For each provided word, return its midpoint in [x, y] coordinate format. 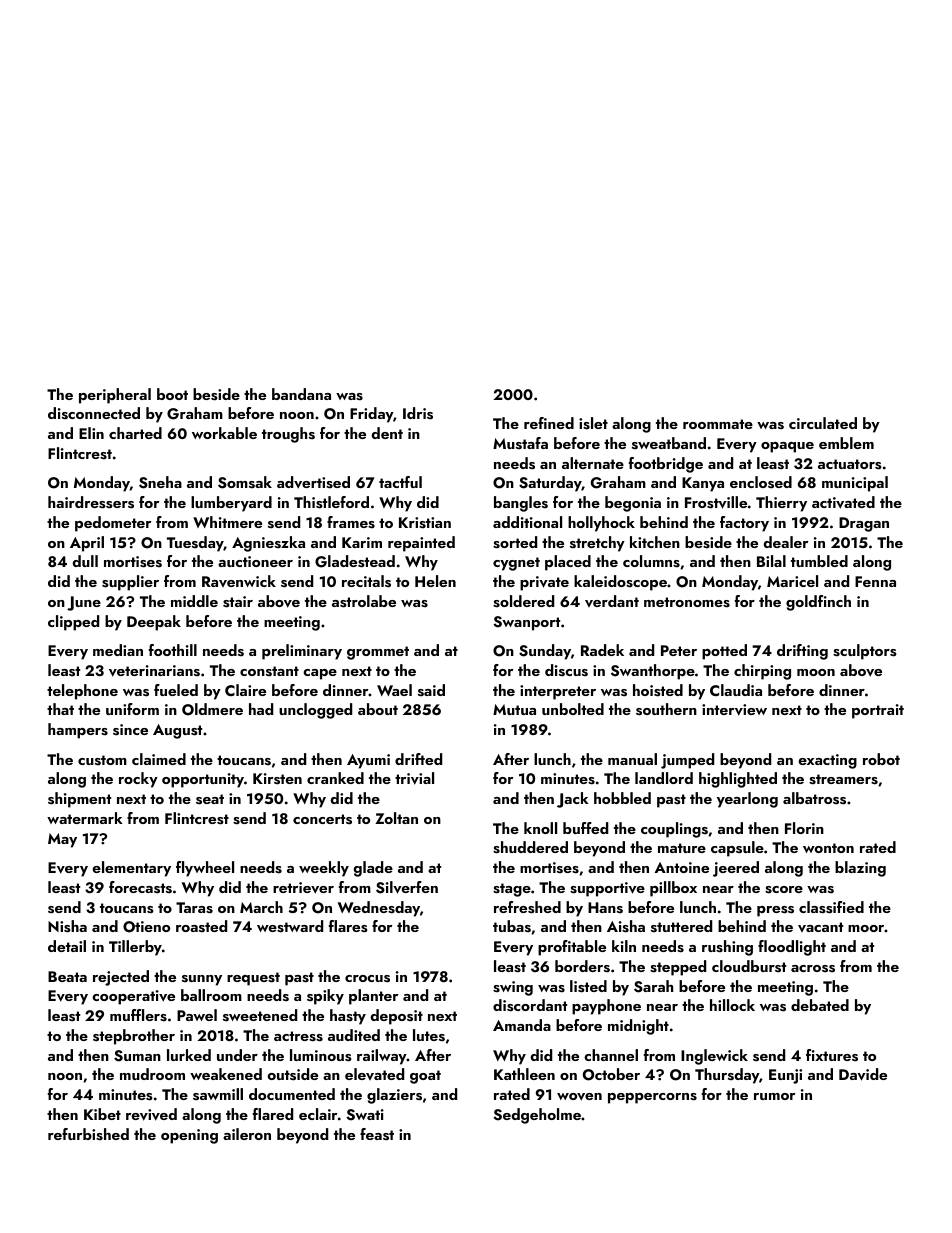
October [611, 1074]
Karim [362, 542]
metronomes [687, 602]
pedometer [113, 524]
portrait [878, 711]
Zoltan [396, 818]
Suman [137, 1056]
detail [67, 946]
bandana [301, 394]
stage [512, 890]
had [261, 709]
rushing [727, 948]
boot [172, 394]
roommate [718, 424]
